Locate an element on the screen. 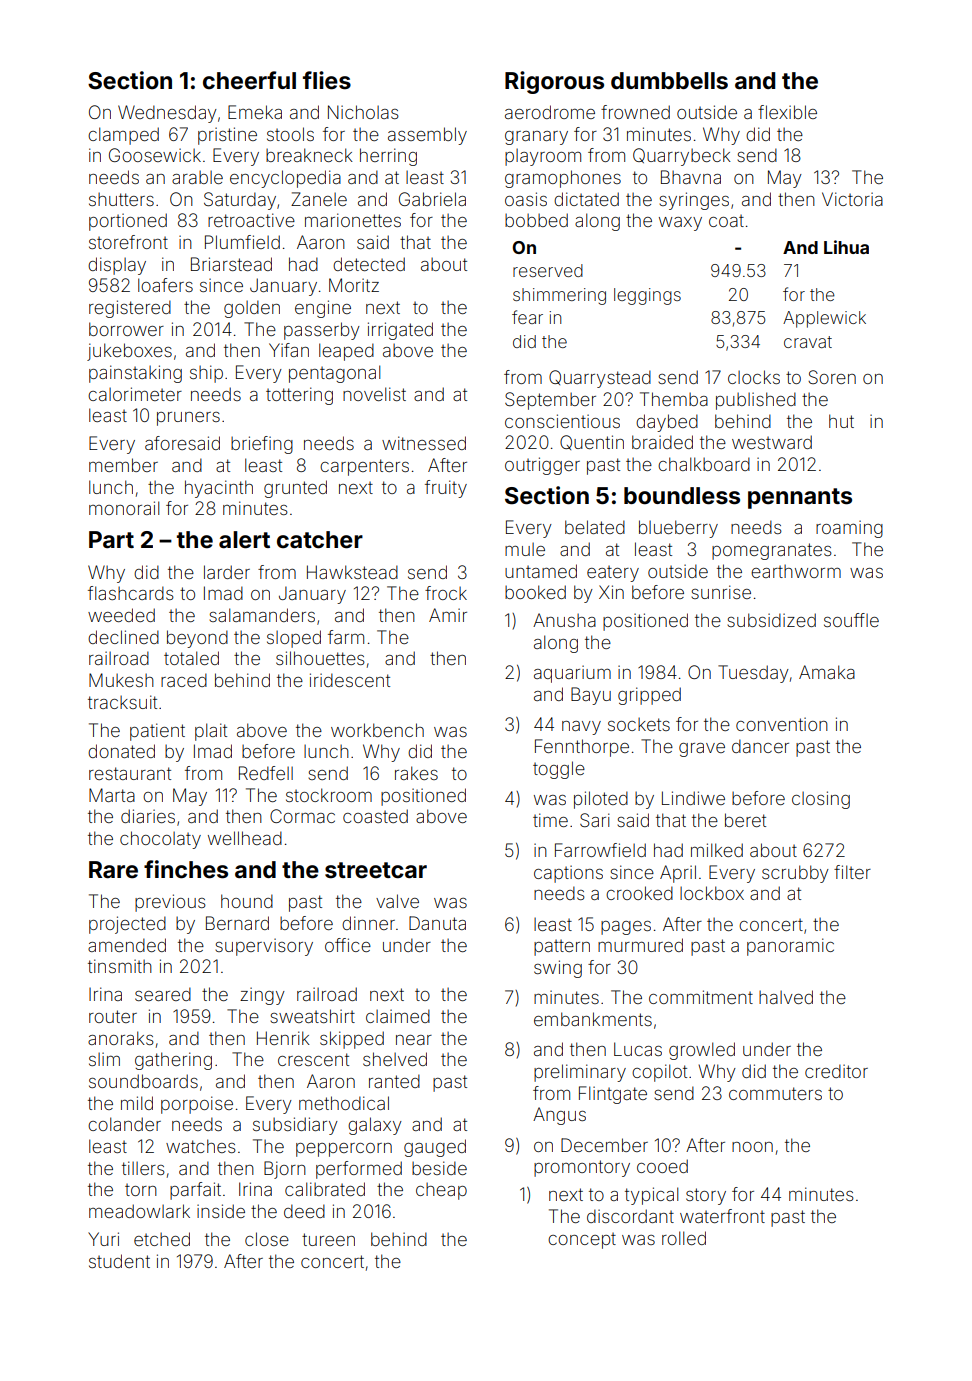  subsidized is located at coordinates (771, 620).
